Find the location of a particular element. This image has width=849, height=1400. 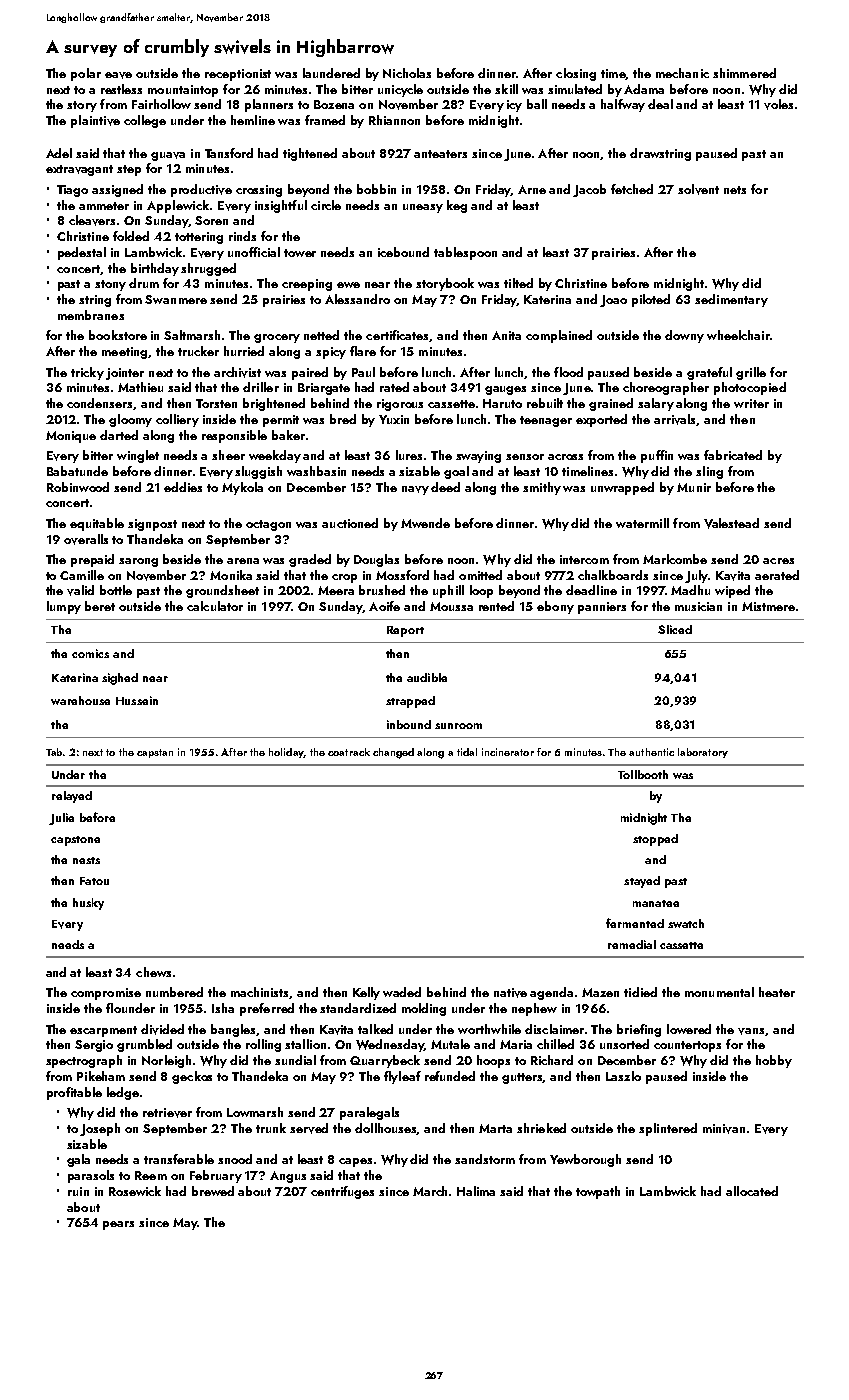

mechanic is located at coordinates (682, 73).
